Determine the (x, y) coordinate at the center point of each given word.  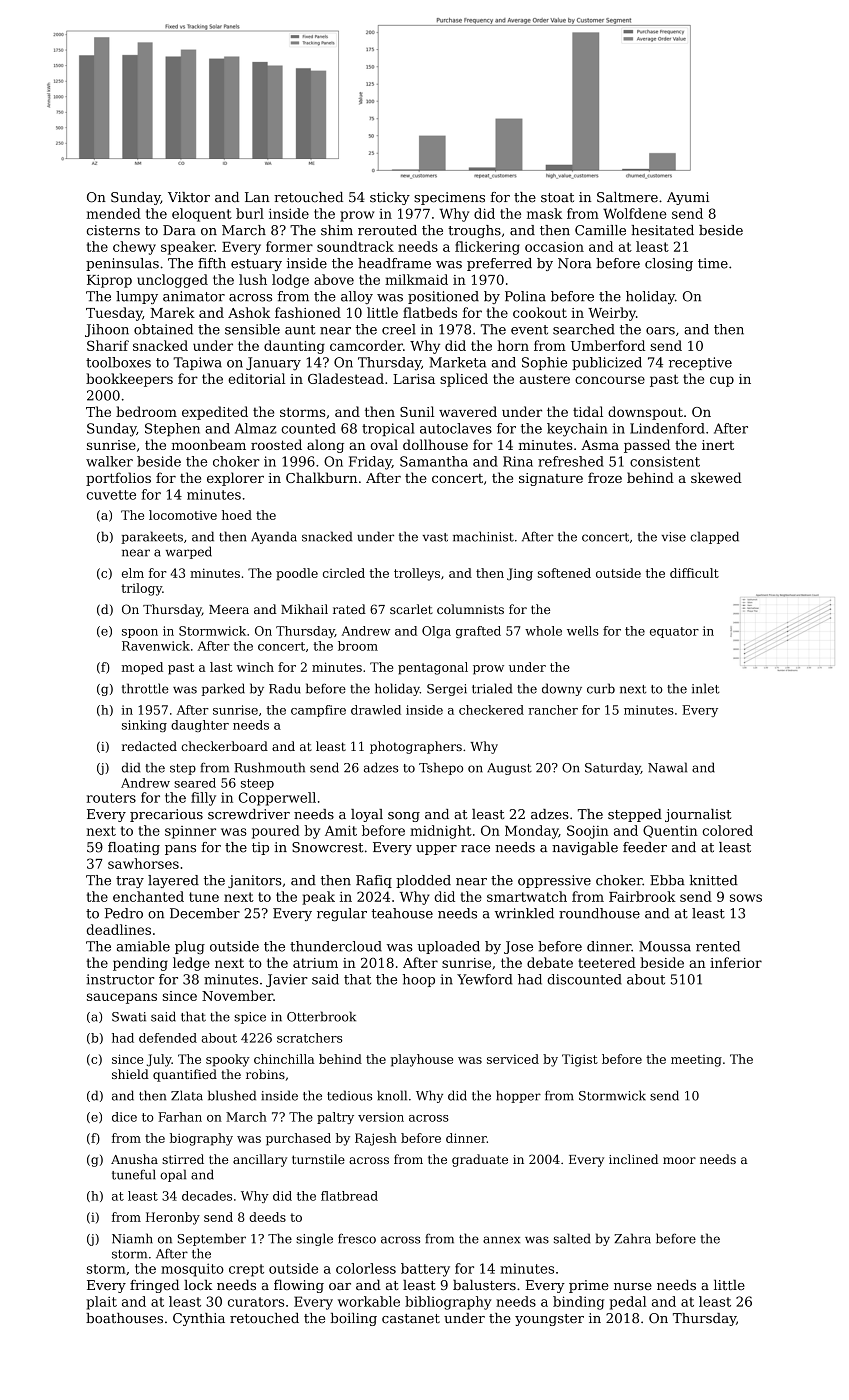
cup (722, 381)
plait (102, 1303)
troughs (474, 231)
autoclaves (456, 428)
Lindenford (667, 428)
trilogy (141, 589)
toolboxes (118, 362)
